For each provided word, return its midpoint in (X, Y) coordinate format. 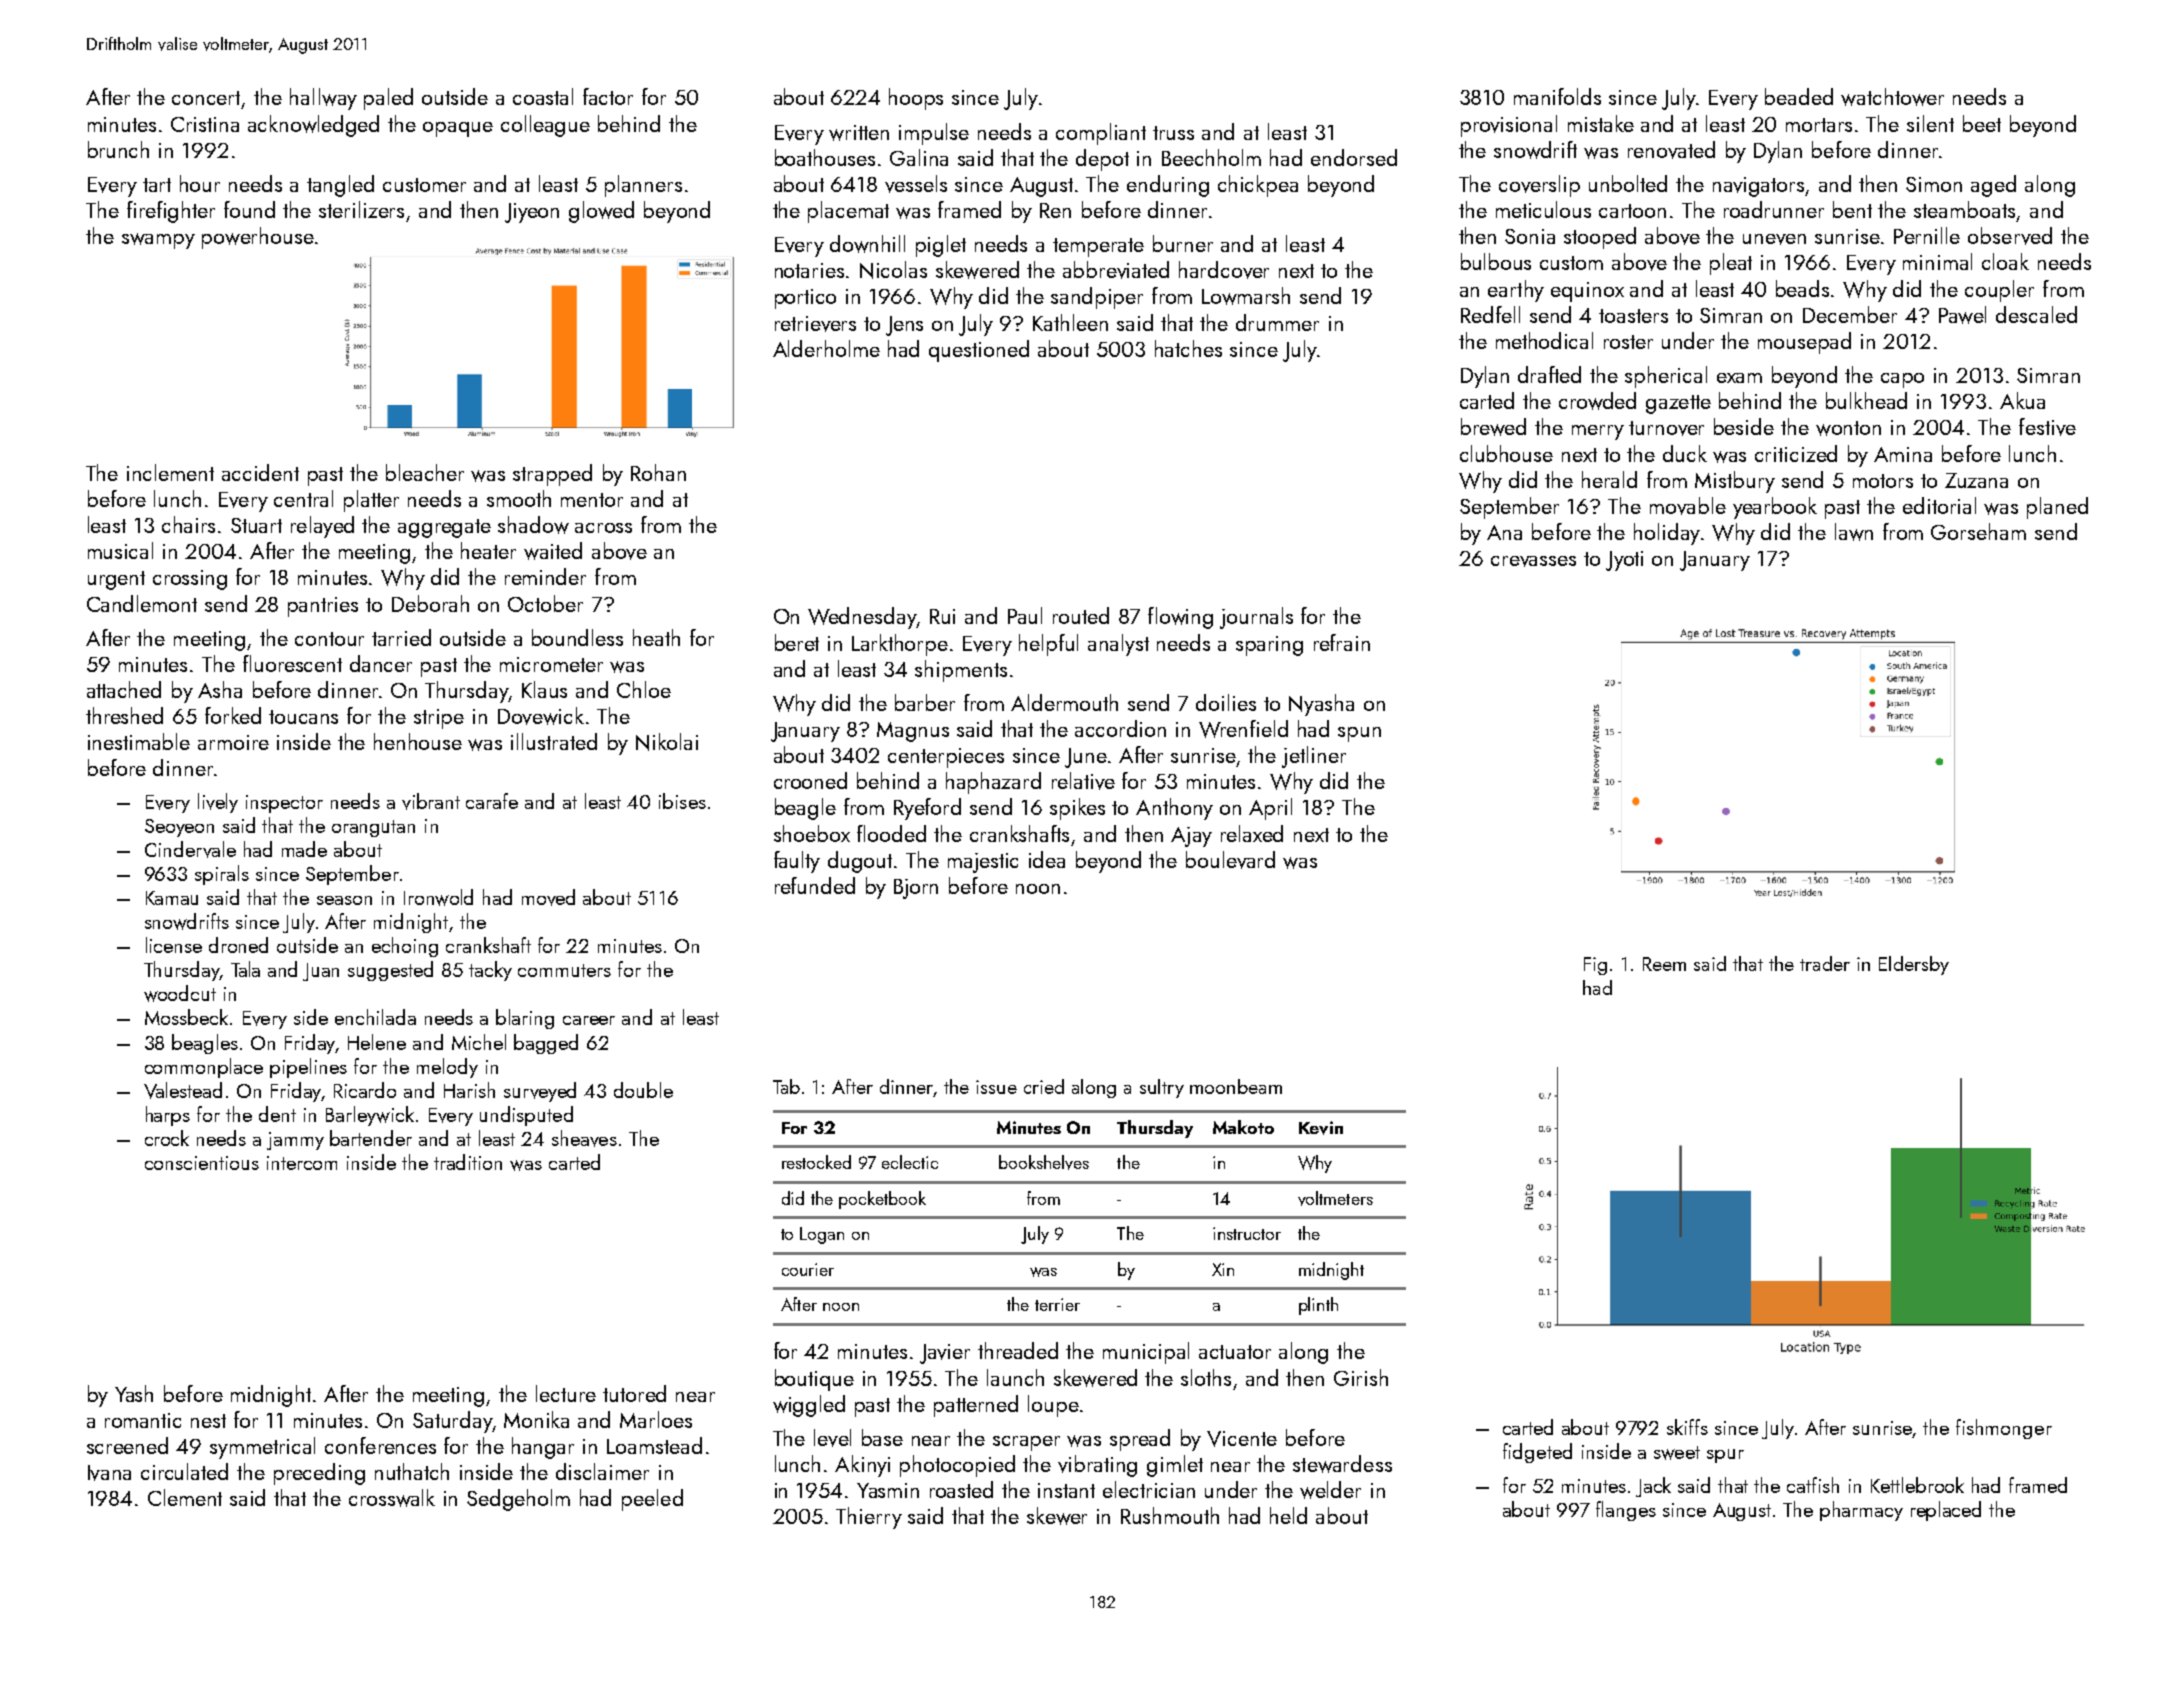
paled (388, 99)
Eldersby (1914, 965)
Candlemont (142, 603)
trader (1825, 963)
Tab (786, 1086)
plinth (1318, 1306)
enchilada (375, 1017)
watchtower (1892, 97)
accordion (1120, 728)
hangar (543, 1448)
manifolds (1557, 96)
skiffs (1687, 1427)
